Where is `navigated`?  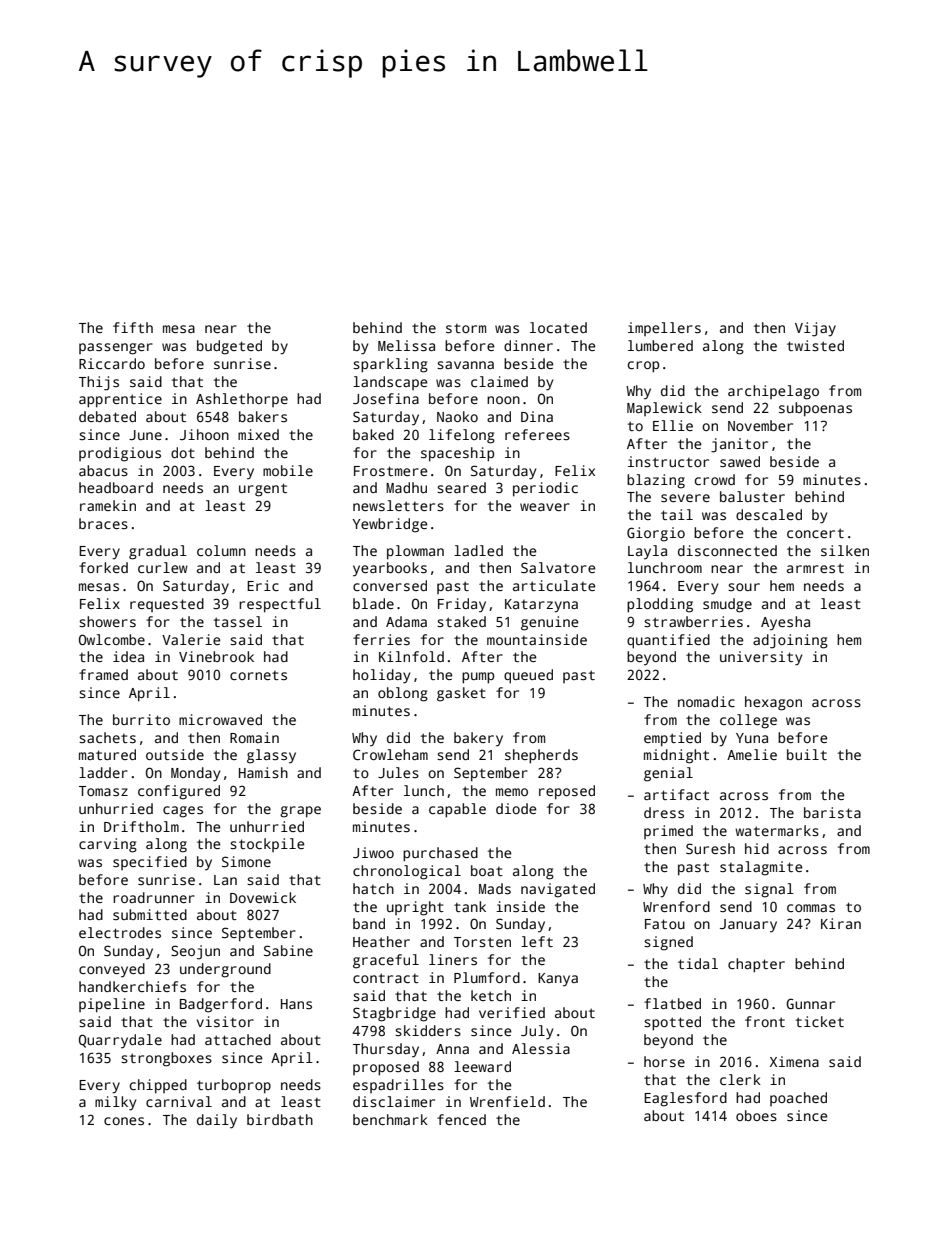 navigated is located at coordinates (558, 890).
